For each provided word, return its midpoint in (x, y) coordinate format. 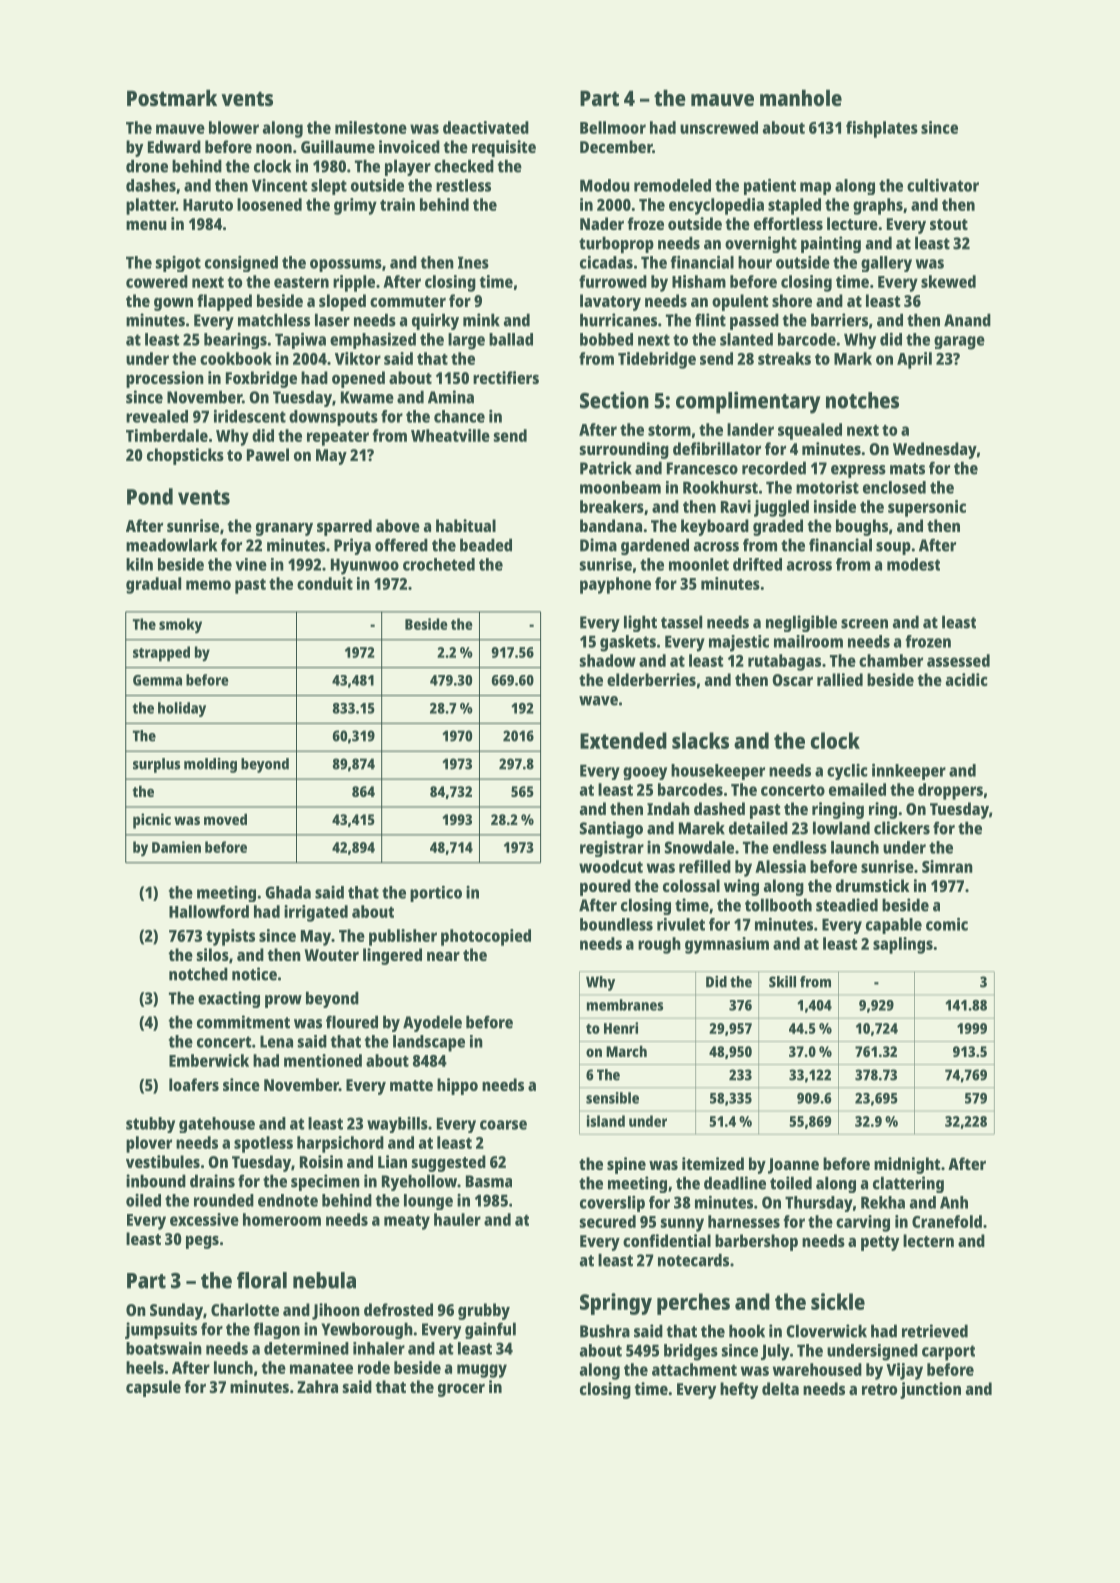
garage (959, 343)
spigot (178, 264)
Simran (947, 866)
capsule (153, 1388)
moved (225, 819)
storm (669, 430)
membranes (625, 1005)
